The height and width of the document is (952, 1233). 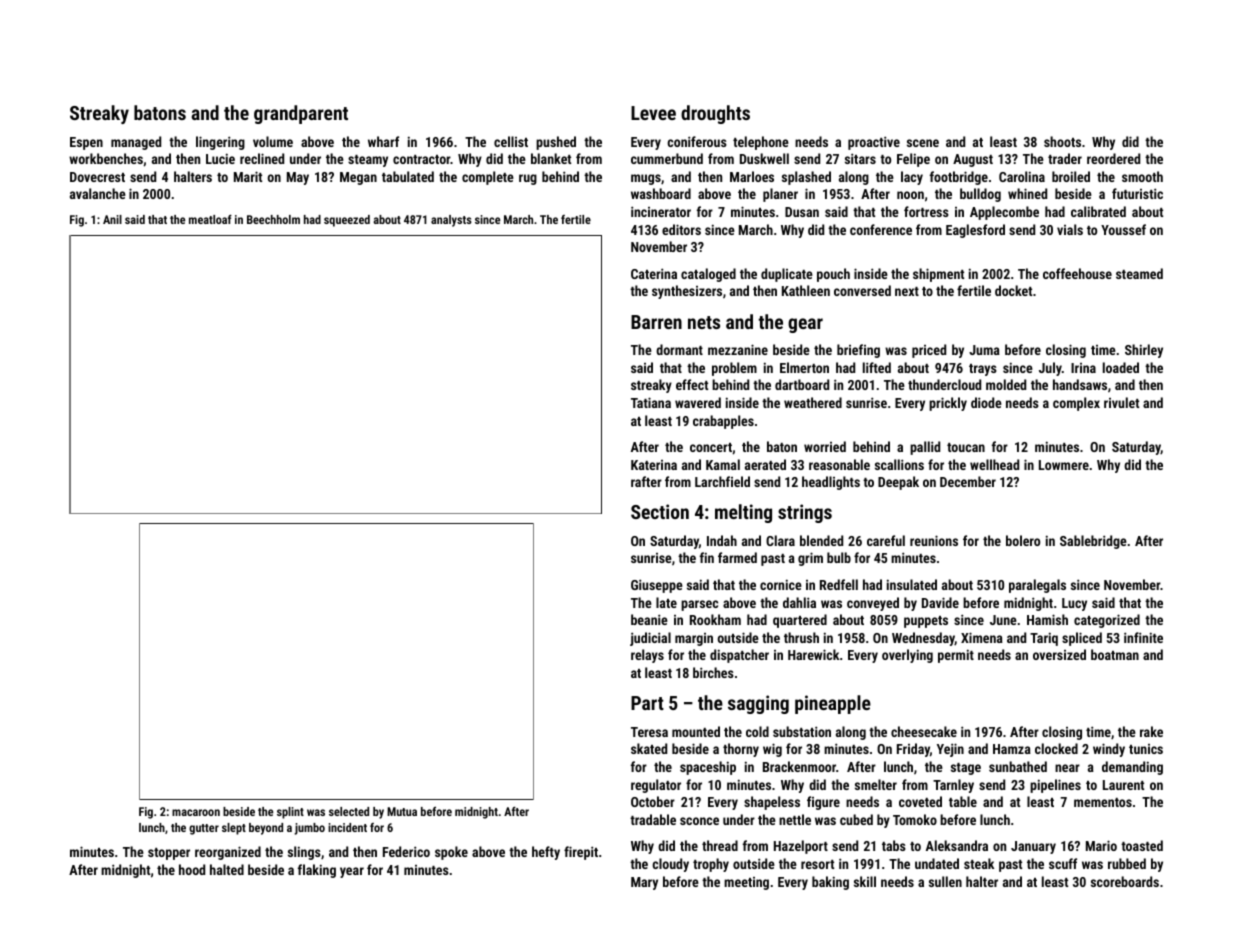 I want to click on Levee, so click(x=653, y=113).
